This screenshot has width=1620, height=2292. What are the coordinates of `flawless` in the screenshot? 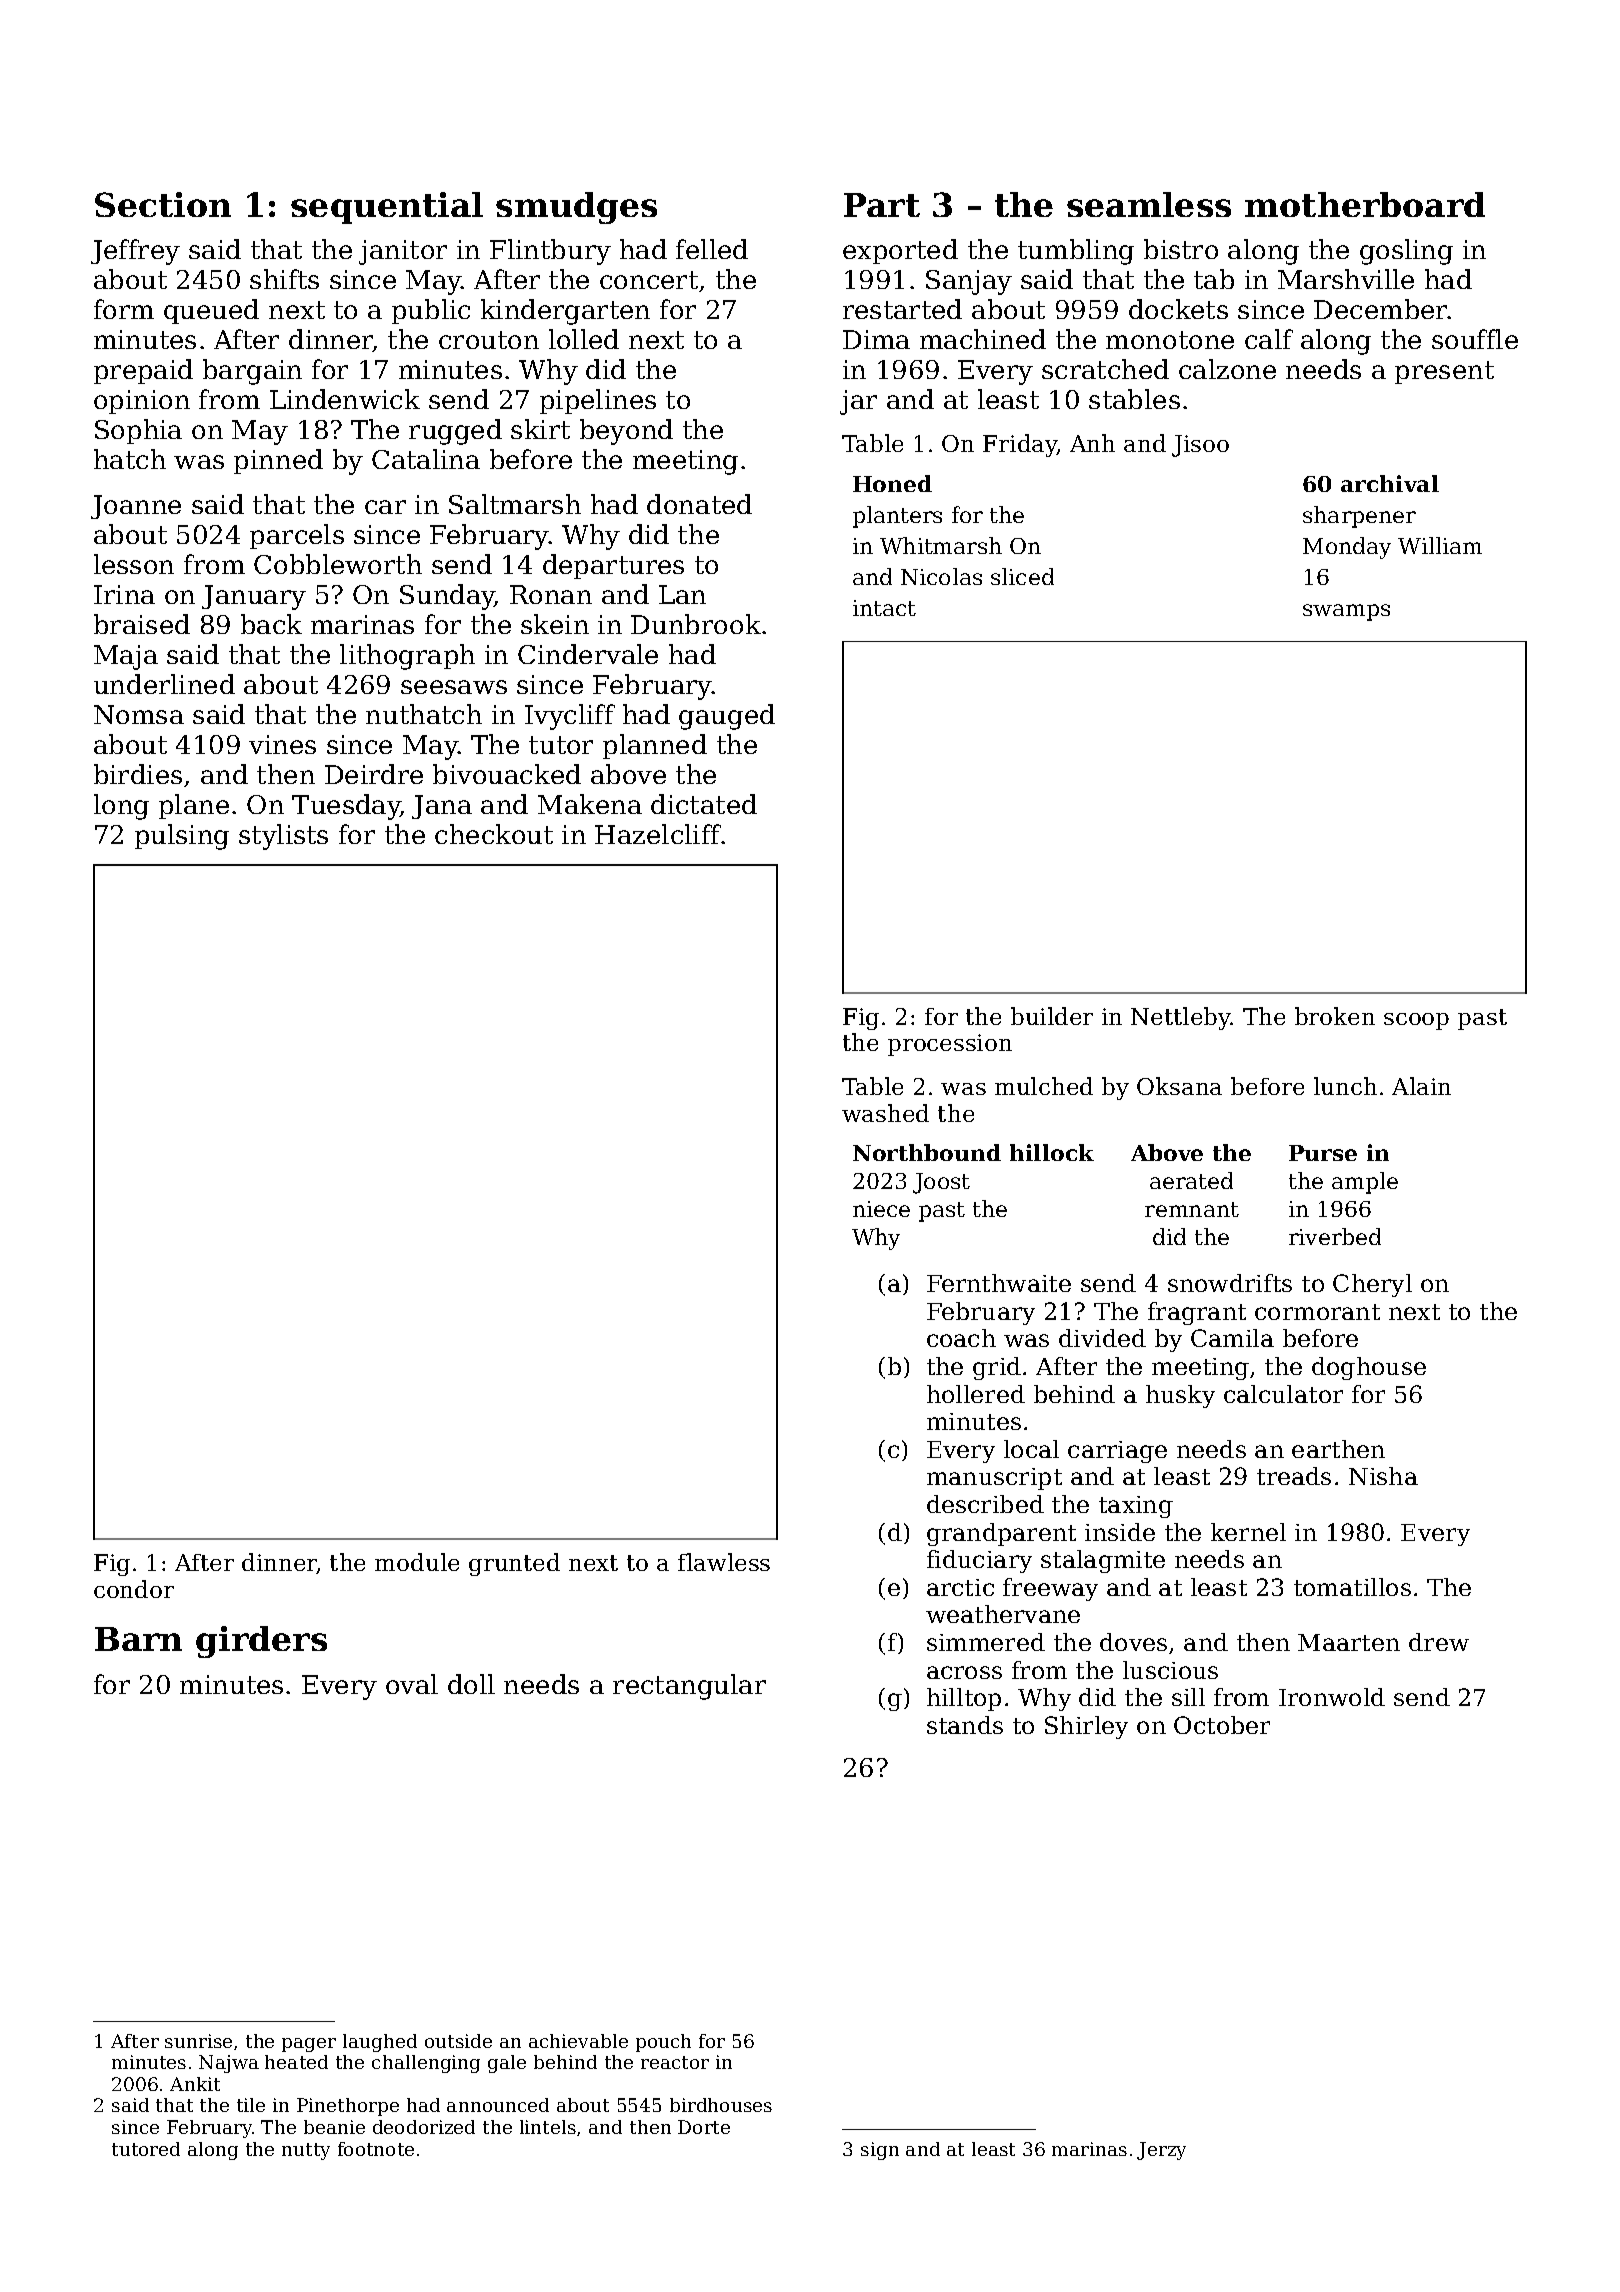 It's located at (724, 1562).
